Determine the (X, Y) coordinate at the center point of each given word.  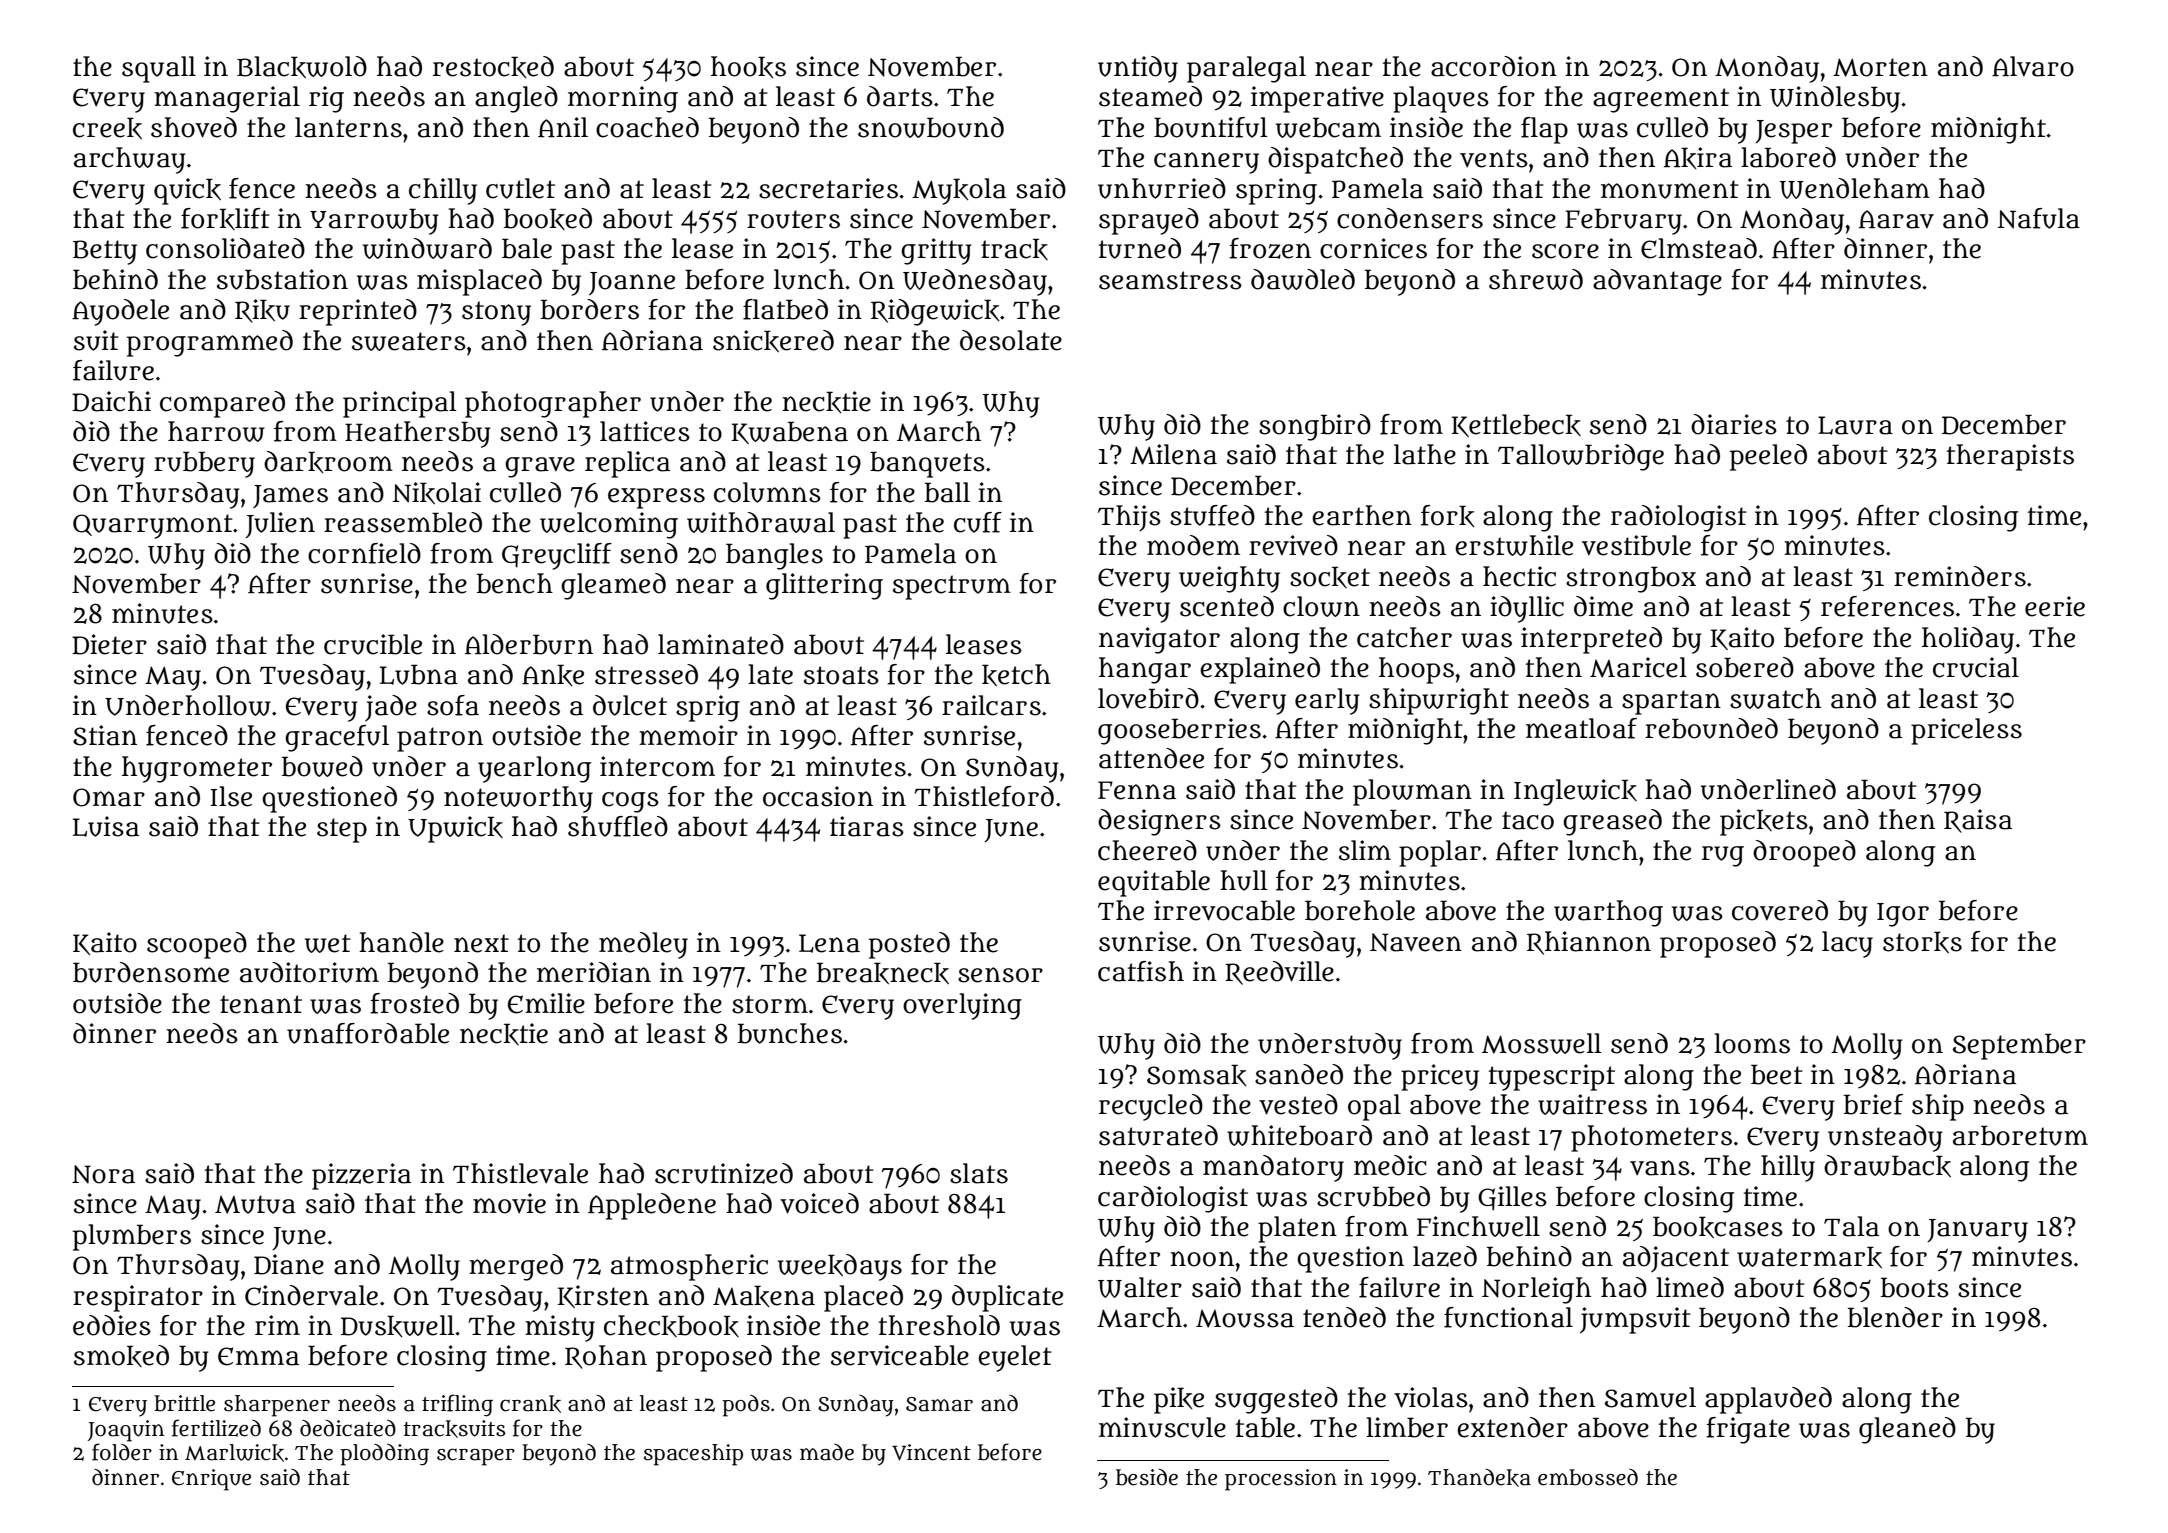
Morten (1880, 67)
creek (107, 128)
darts (900, 96)
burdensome (151, 972)
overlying (962, 1006)
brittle (184, 1403)
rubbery (204, 464)
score (1565, 251)
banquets (927, 464)
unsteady (1885, 1138)
